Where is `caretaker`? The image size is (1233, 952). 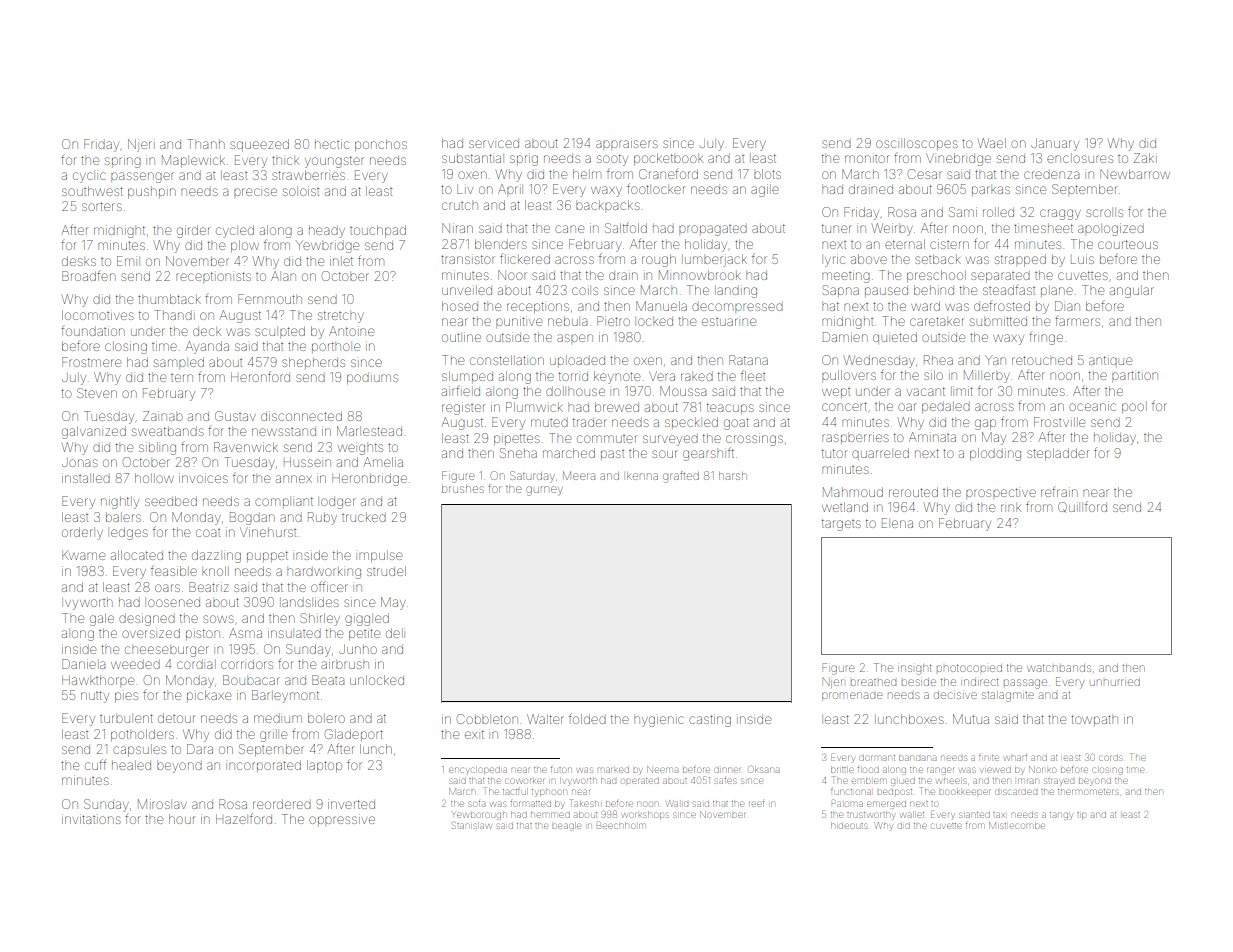 caretaker is located at coordinates (937, 321).
